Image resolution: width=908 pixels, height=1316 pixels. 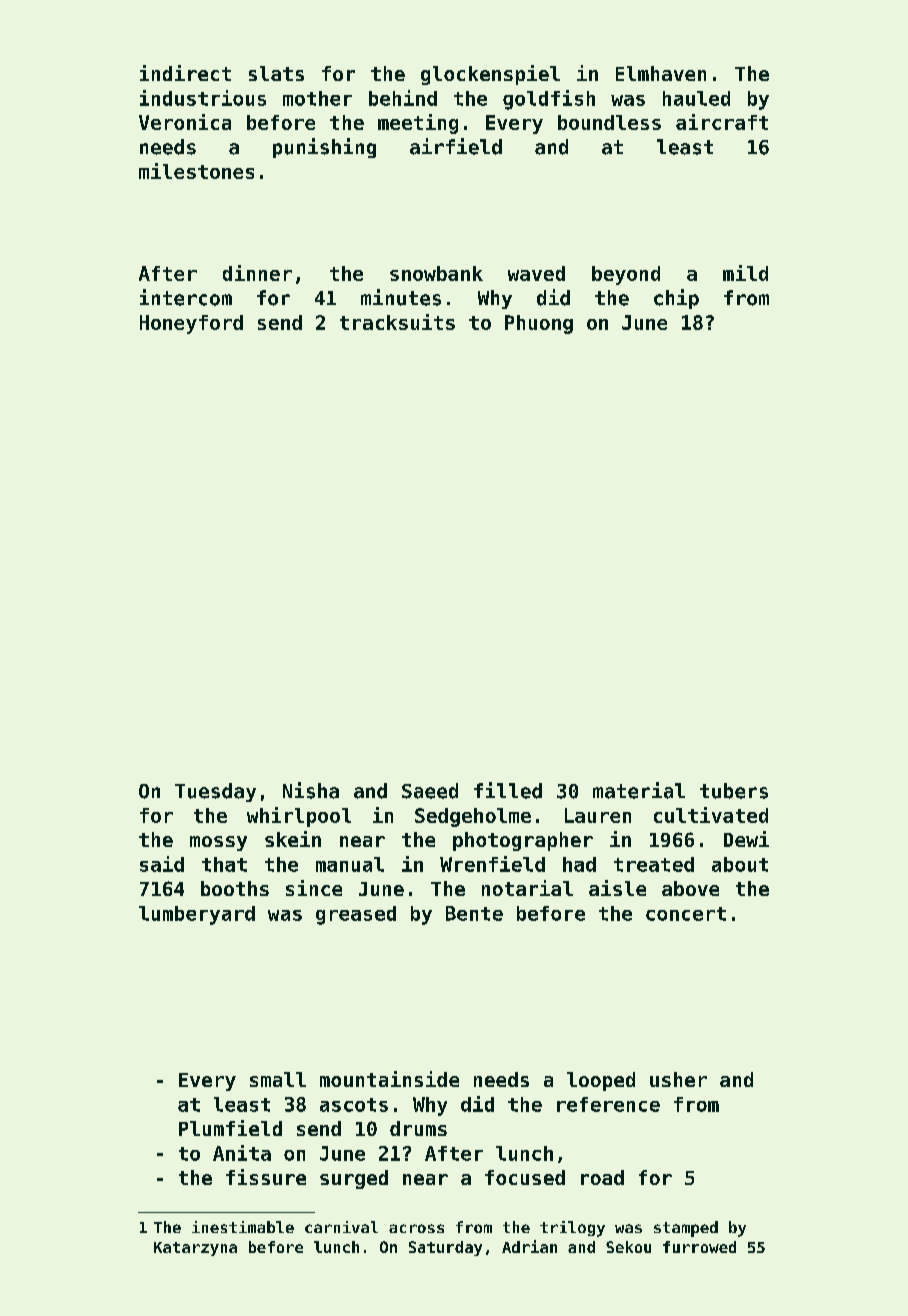 What do you see at coordinates (601, 1081) in the document?
I see `looped` at bounding box center [601, 1081].
